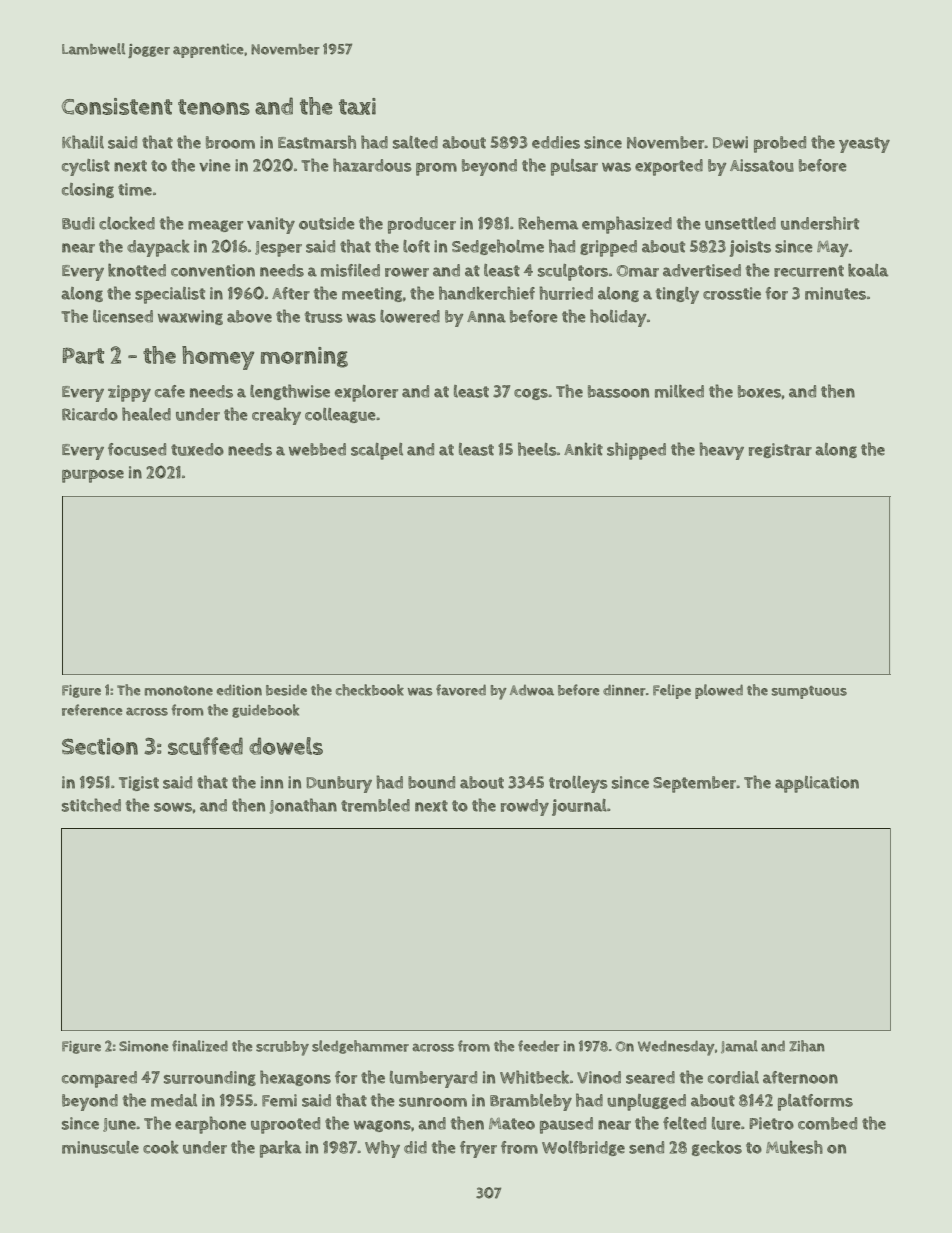 The width and height of the screenshot is (952, 1233). What do you see at coordinates (161, 1147) in the screenshot?
I see `cook` at bounding box center [161, 1147].
